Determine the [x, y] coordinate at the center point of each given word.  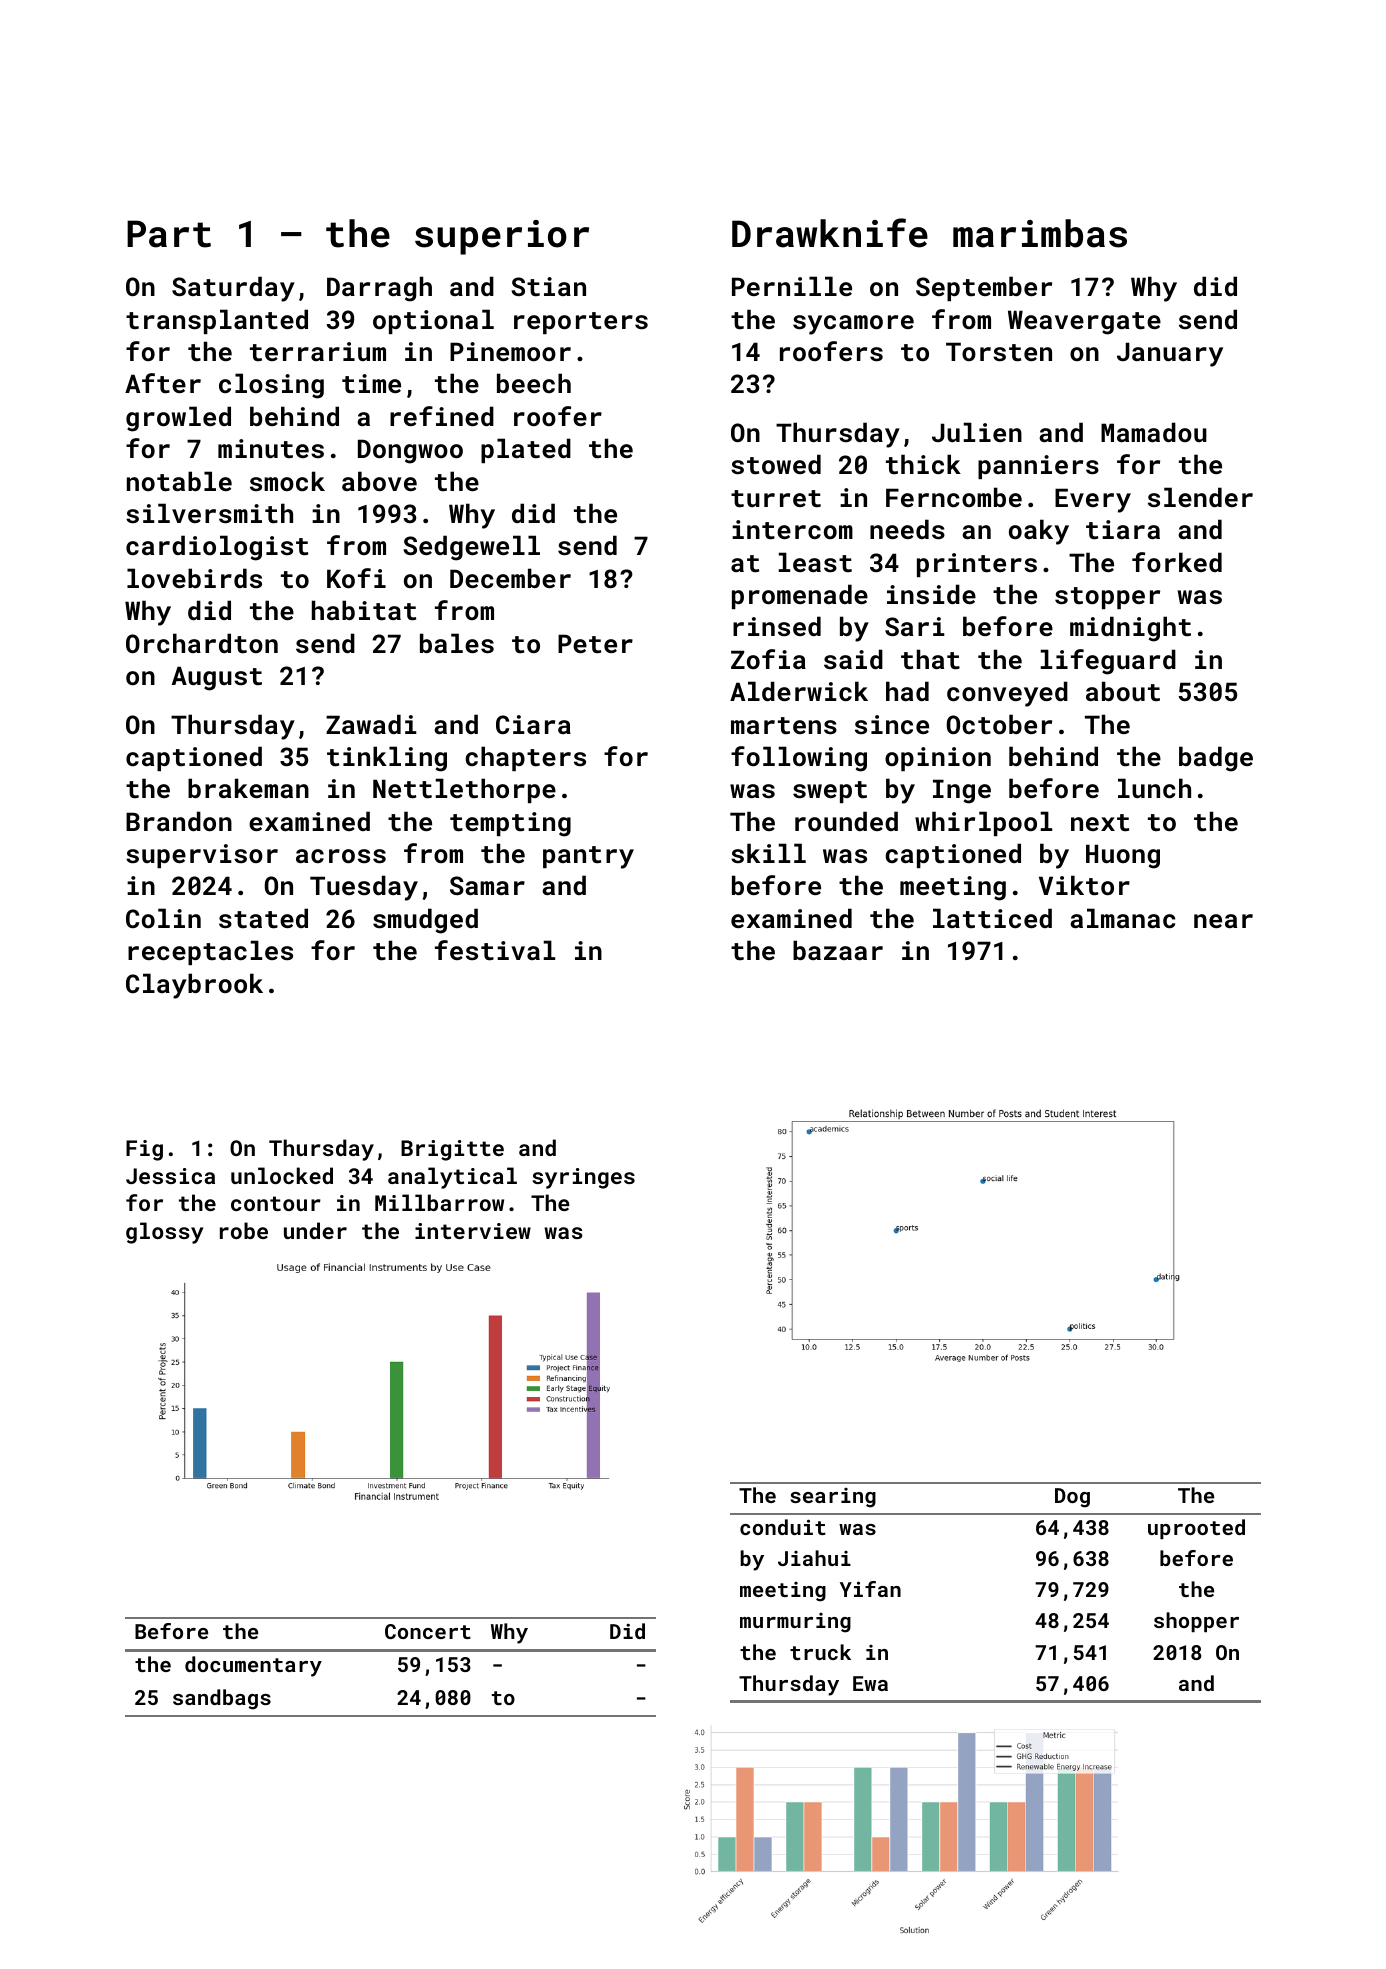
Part [169, 234]
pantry [588, 857]
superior [502, 237]
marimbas [1040, 233]
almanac [1122, 918]
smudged [425, 921]
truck [820, 1652]
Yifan [870, 1589]
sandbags [222, 1699]
